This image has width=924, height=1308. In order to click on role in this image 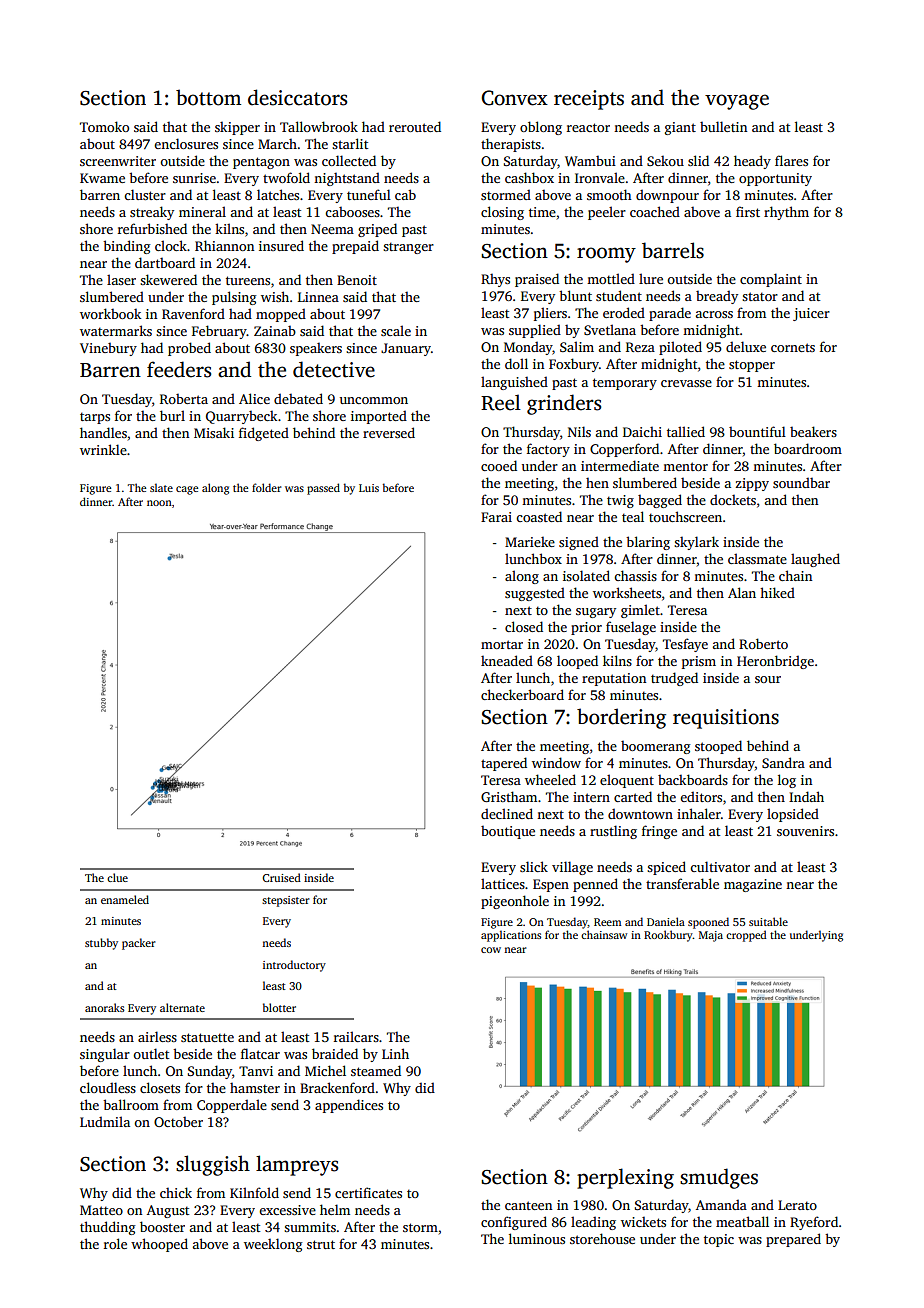, I will do `click(115, 1243)`.
